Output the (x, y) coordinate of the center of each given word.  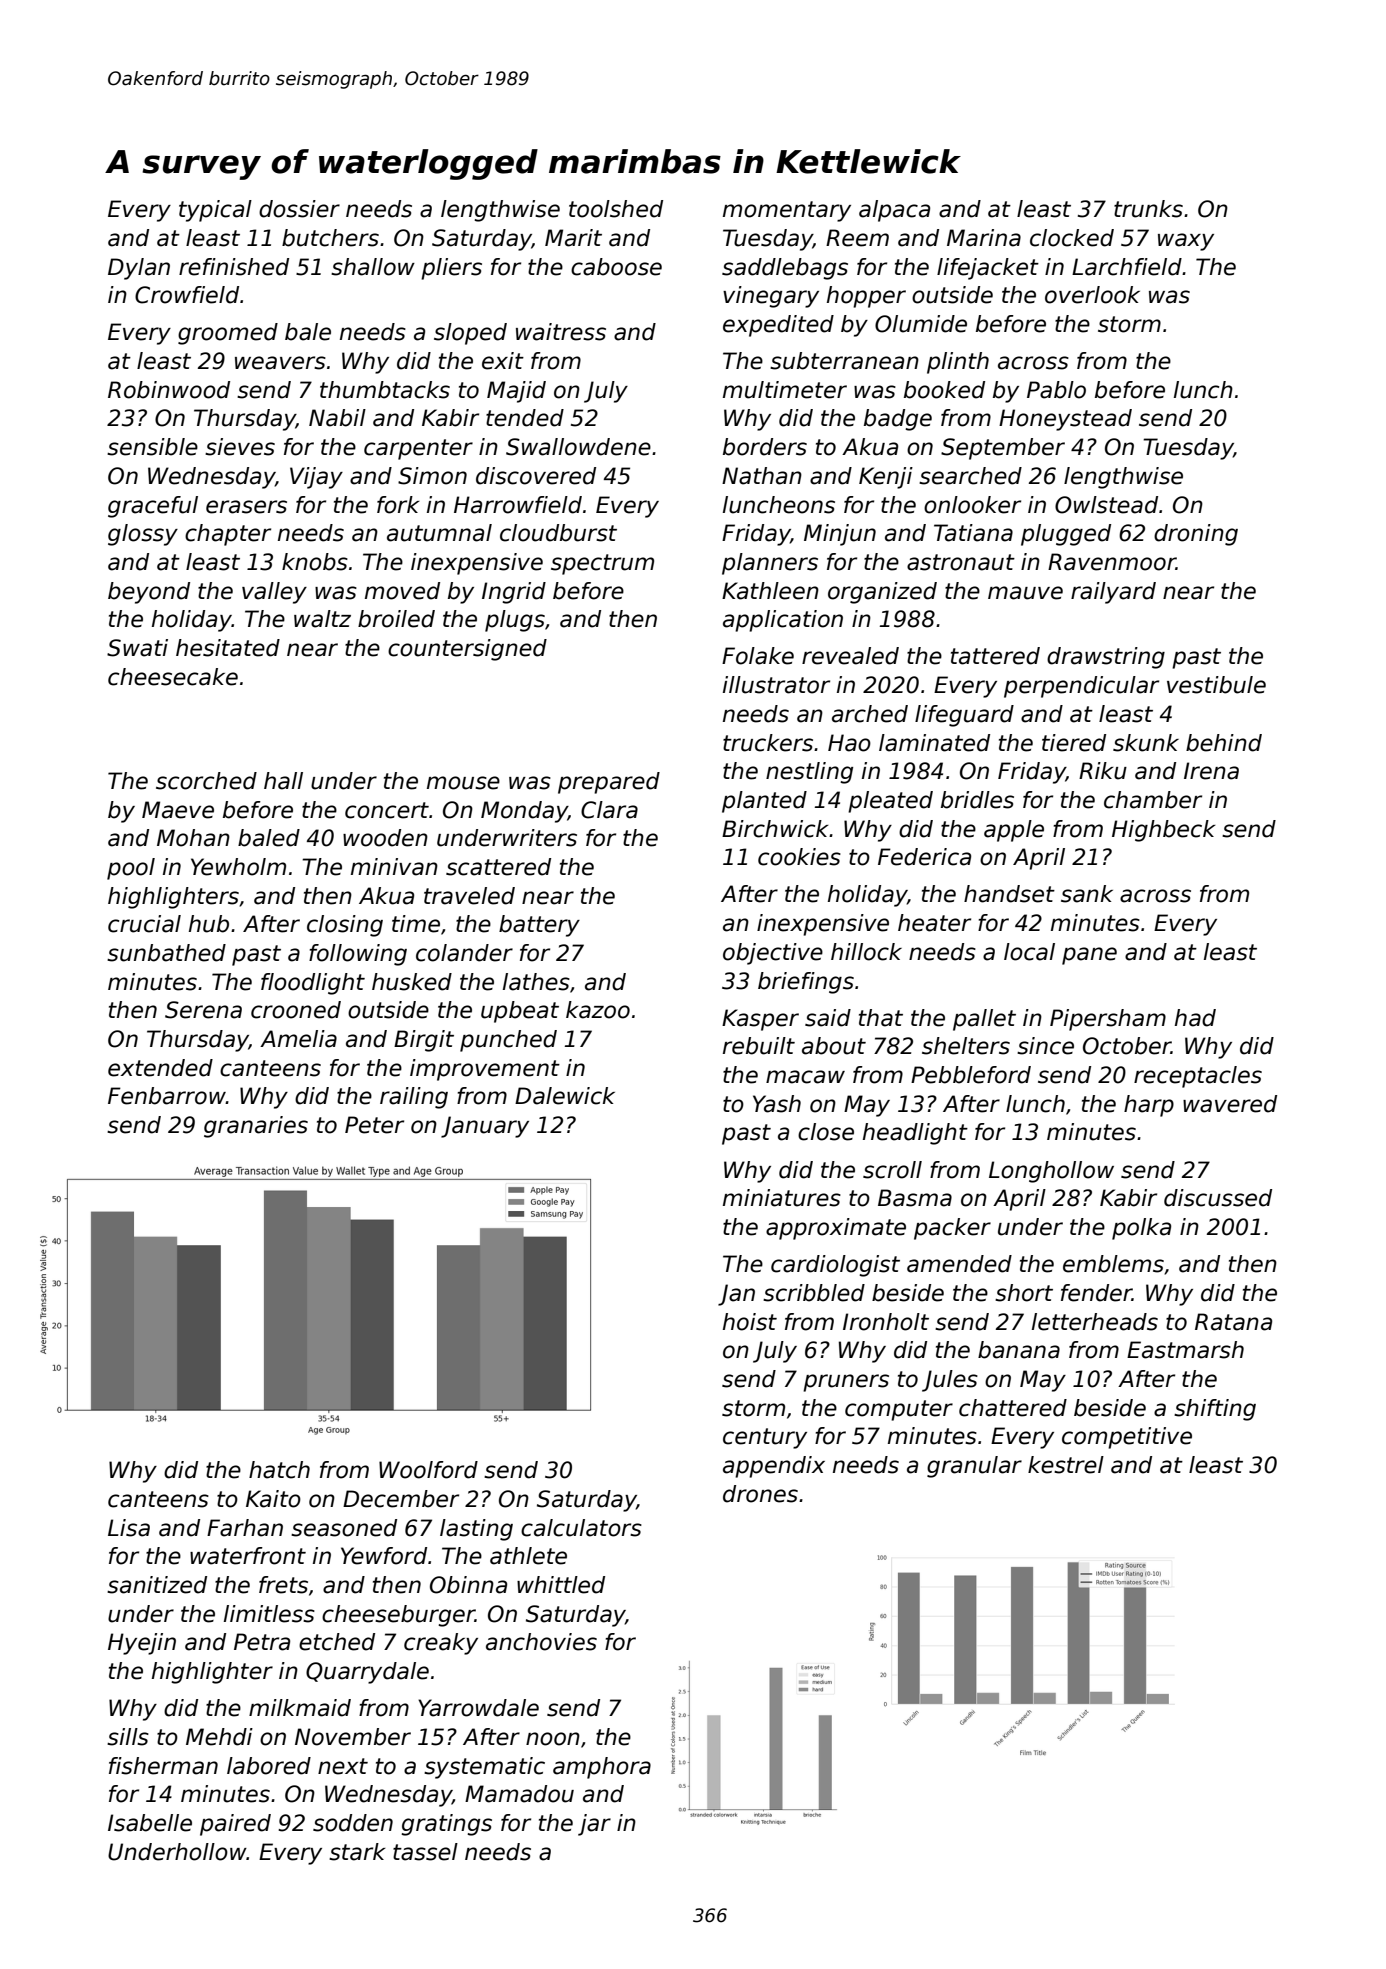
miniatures (782, 1198)
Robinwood (169, 390)
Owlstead (1106, 505)
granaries (256, 1127)
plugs (515, 621)
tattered (995, 656)
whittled (561, 1585)
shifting (1215, 1410)
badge (898, 420)
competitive (1127, 1438)
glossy (143, 535)
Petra (262, 1642)
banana (1019, 1350)
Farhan (245, 1528)
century (765, 1438)
